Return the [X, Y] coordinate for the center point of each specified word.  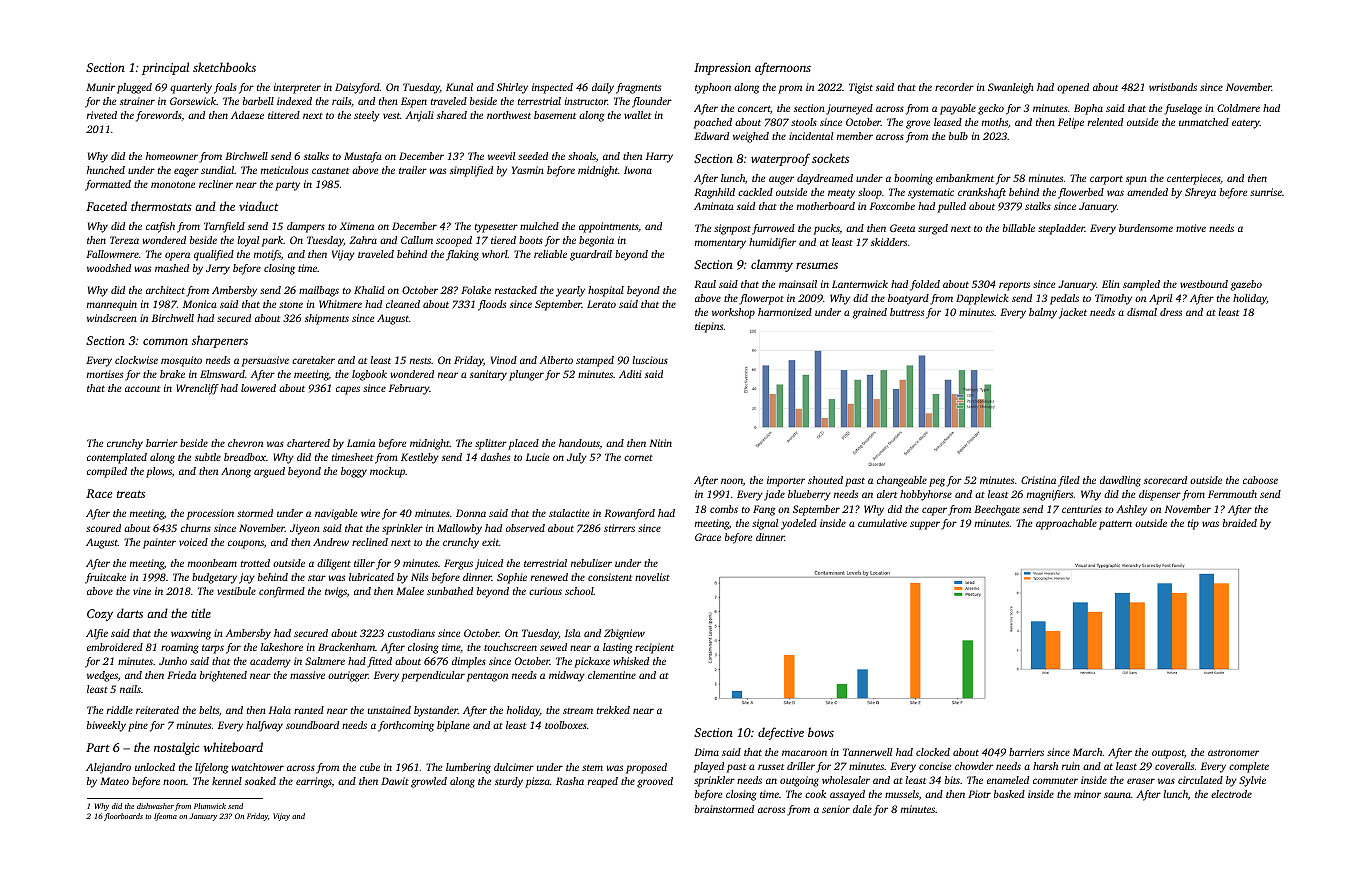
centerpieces [1194, 179]
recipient [654, 648]
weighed [751, 137]
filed [1069, 481]
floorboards [123, 817]
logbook [369, 375]
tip [1193, 524]
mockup [387, 472]
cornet [638, 458]
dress [1171, 312]
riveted [102, 115]
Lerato [601, 304]
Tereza [124, 240]
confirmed [282, 592]
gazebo [1246, 285]
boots [531, 240]
